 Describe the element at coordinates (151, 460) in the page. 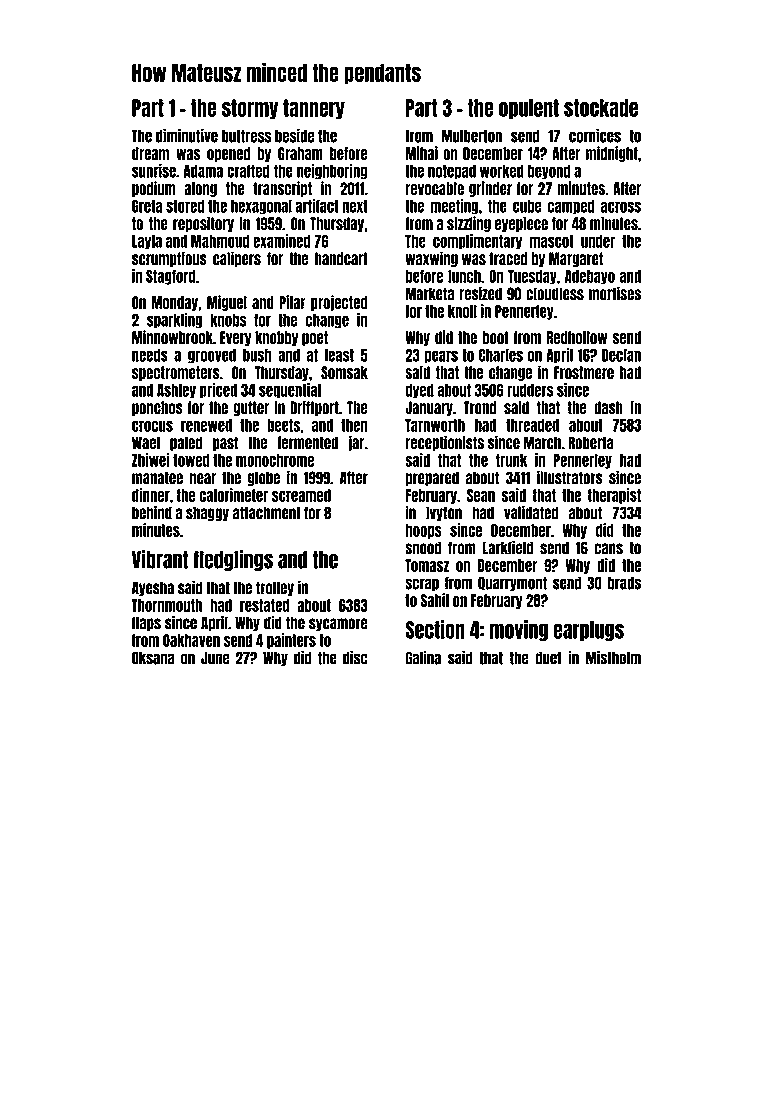

I see `Zhiwei` at that location.
